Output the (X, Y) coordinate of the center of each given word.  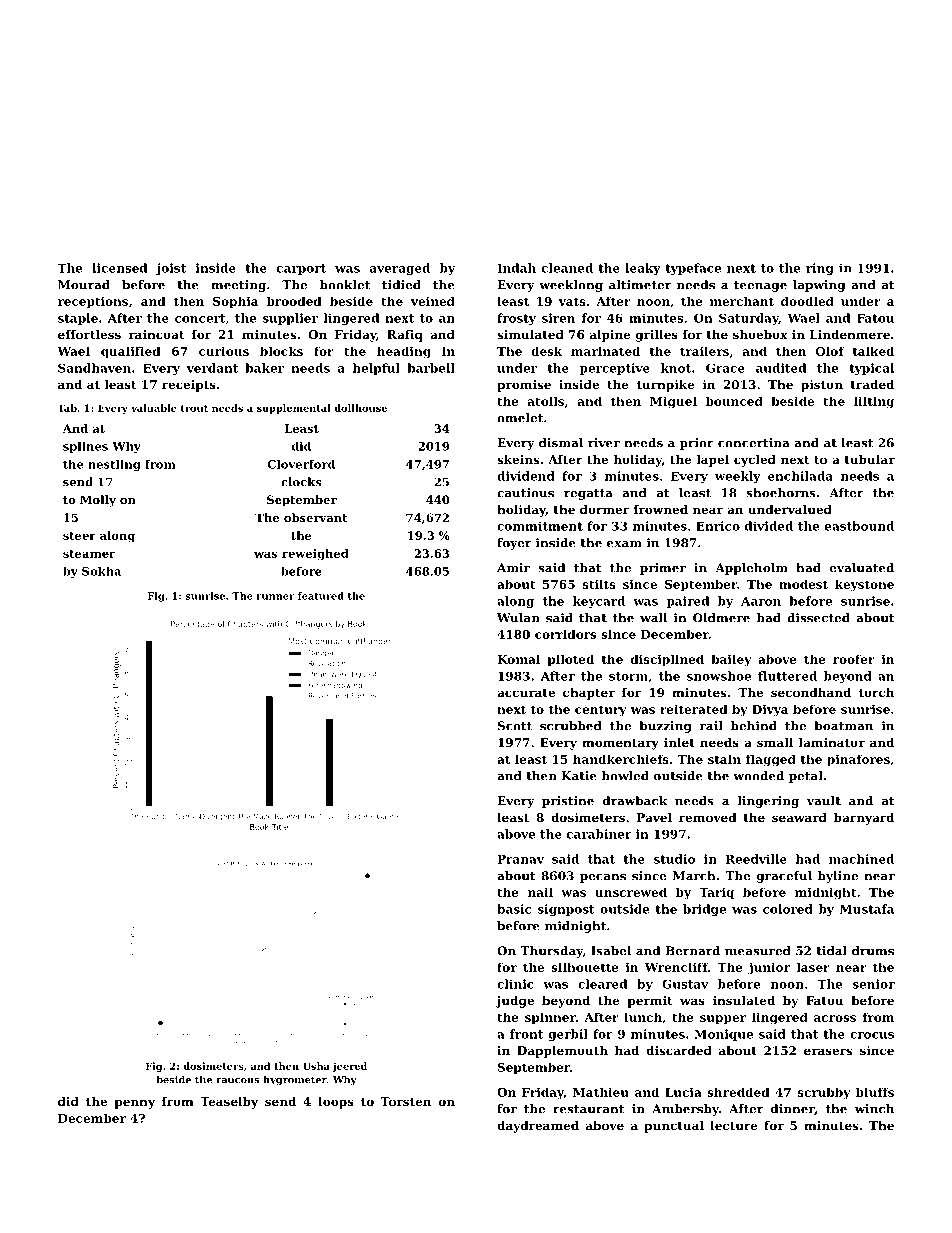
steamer (89, 554)
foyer (514, 544)
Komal (518, 659)
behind (754, 726)
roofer (854, 659)
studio (674, 859)
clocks (301, 482)
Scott (515, 726)
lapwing (819, 286)
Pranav (521, 859)
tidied (401, 285)
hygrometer (295, 1081)
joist (171, 269)
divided (769, 526)
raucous (238, 1081)
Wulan (518, 618)
